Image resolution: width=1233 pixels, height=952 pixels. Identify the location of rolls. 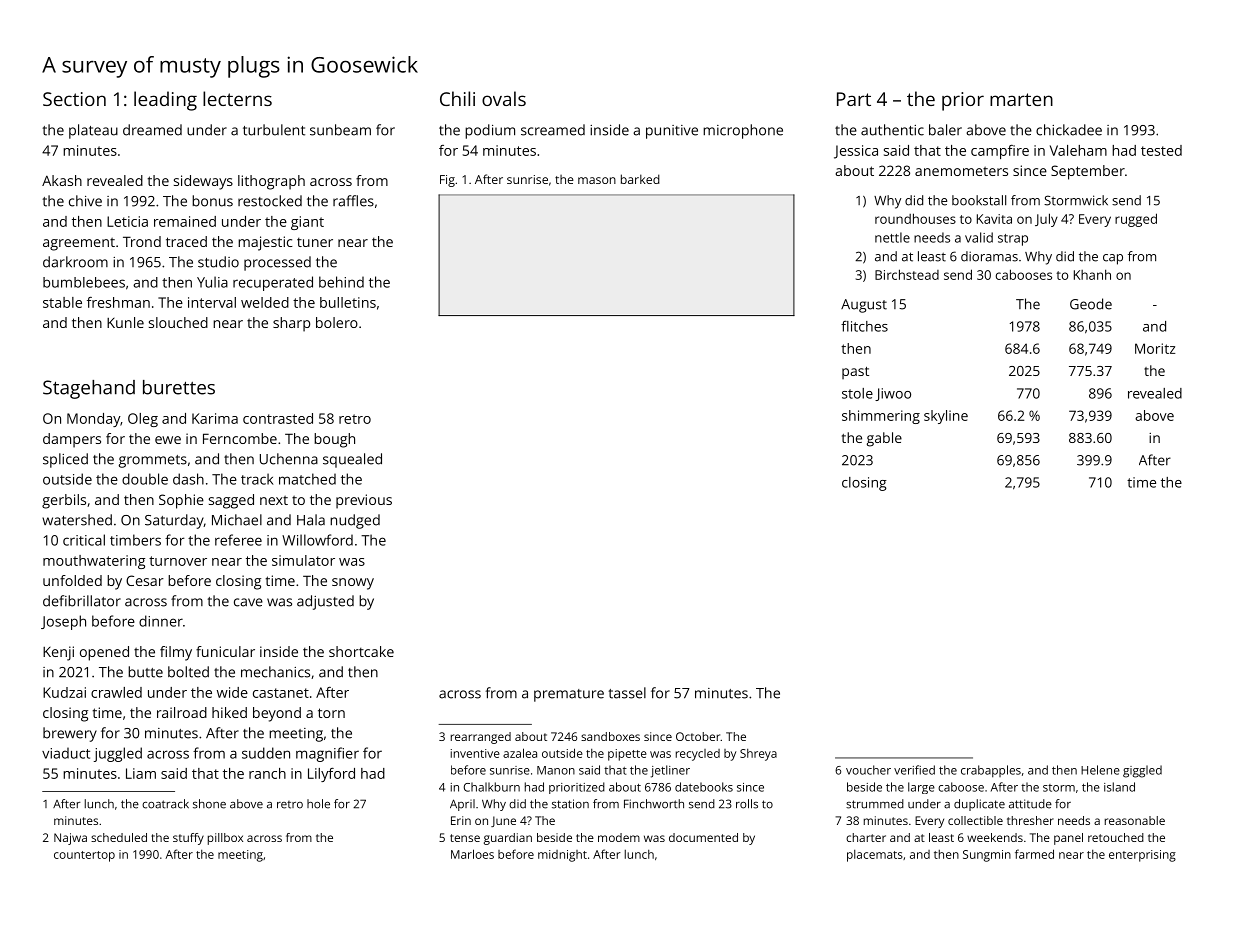
(747, 804).
